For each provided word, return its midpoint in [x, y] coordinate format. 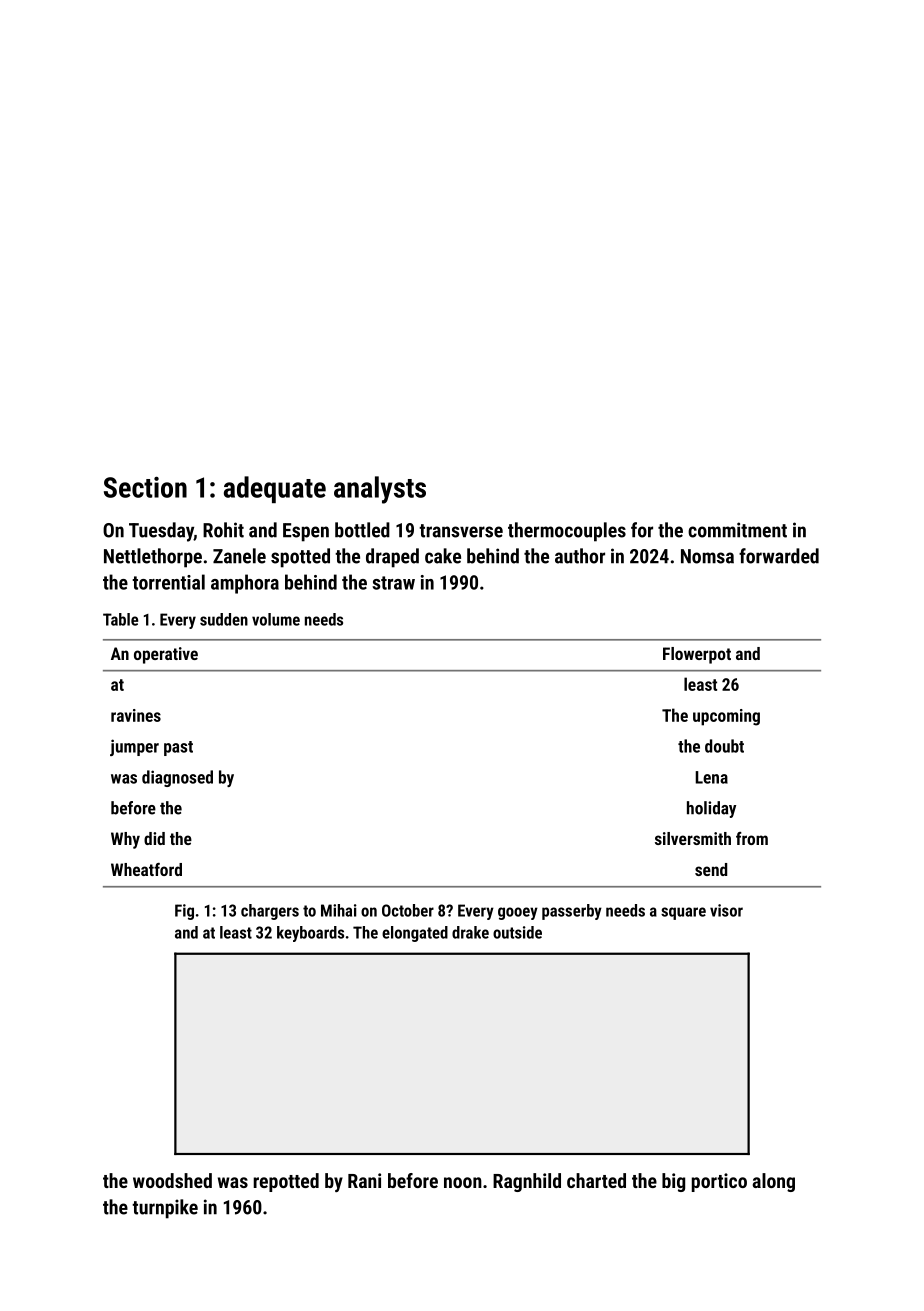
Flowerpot [697, 655]
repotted [286, 1182]
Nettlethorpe [153, 558]
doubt [724, 746]
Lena [711, 777]
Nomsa [707, 556]
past [178, 748]
